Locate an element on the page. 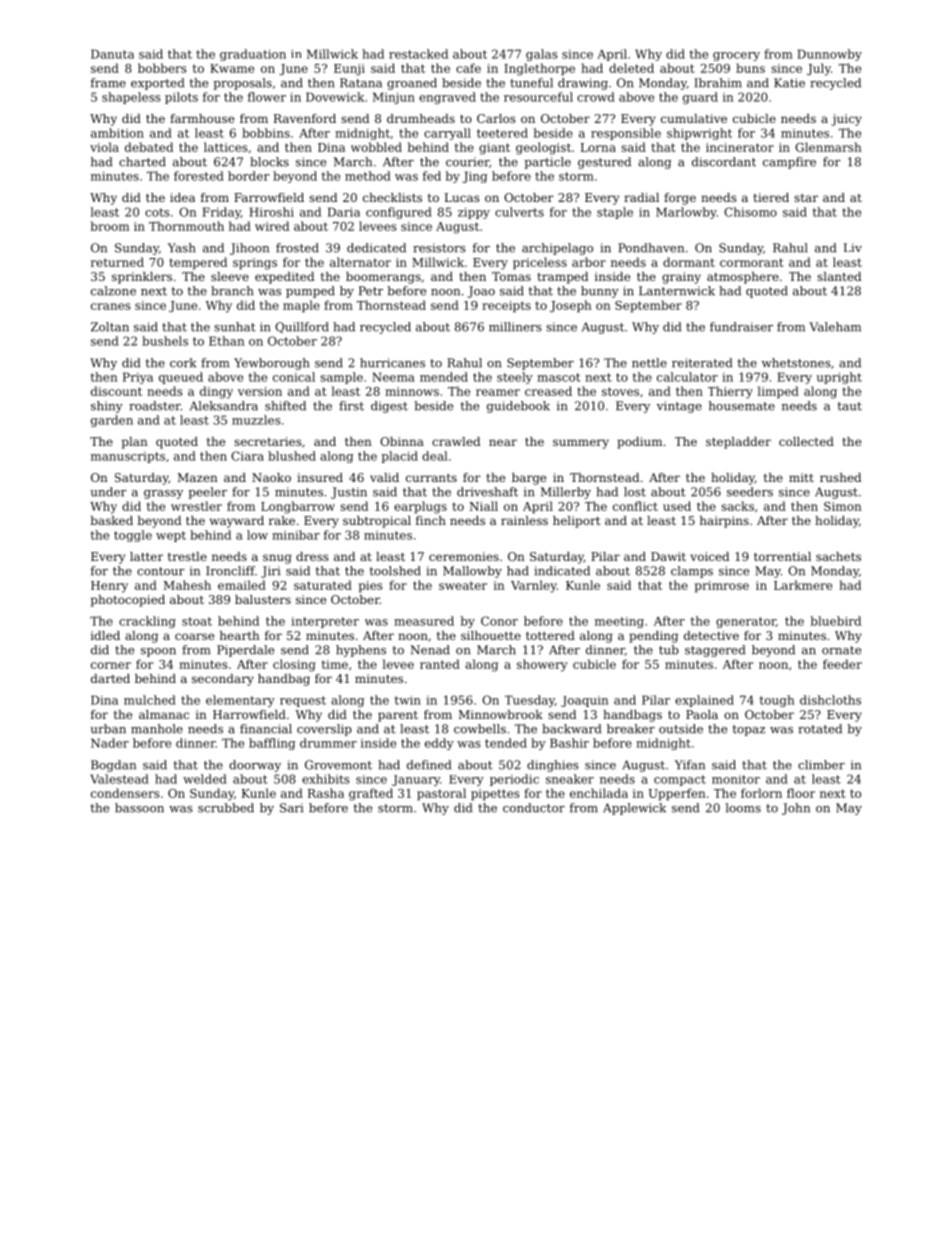 The width and height of the document is (952, 1233). sachets is located at coordinates (838, 556).
